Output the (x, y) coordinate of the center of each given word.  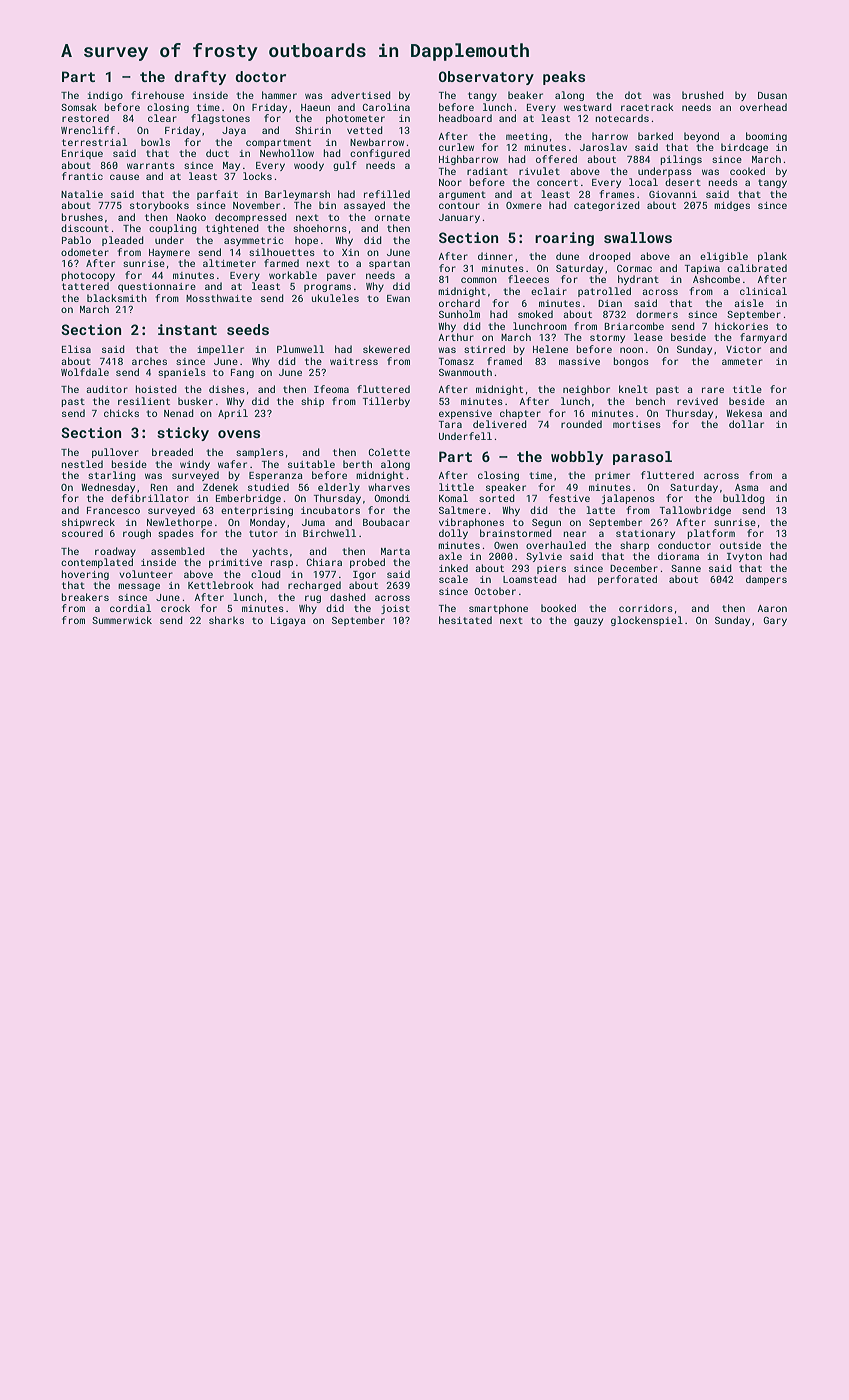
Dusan (772, 95)
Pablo (76, 240)
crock (175, 608)
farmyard (763, 338)
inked (453, 568)
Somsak (79, 107)
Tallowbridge (695, 511)
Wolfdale (85, 372)
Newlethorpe (179, 523)
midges (732, 206)
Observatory (486, 78)
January (459, 218)
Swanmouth (465, 372)
